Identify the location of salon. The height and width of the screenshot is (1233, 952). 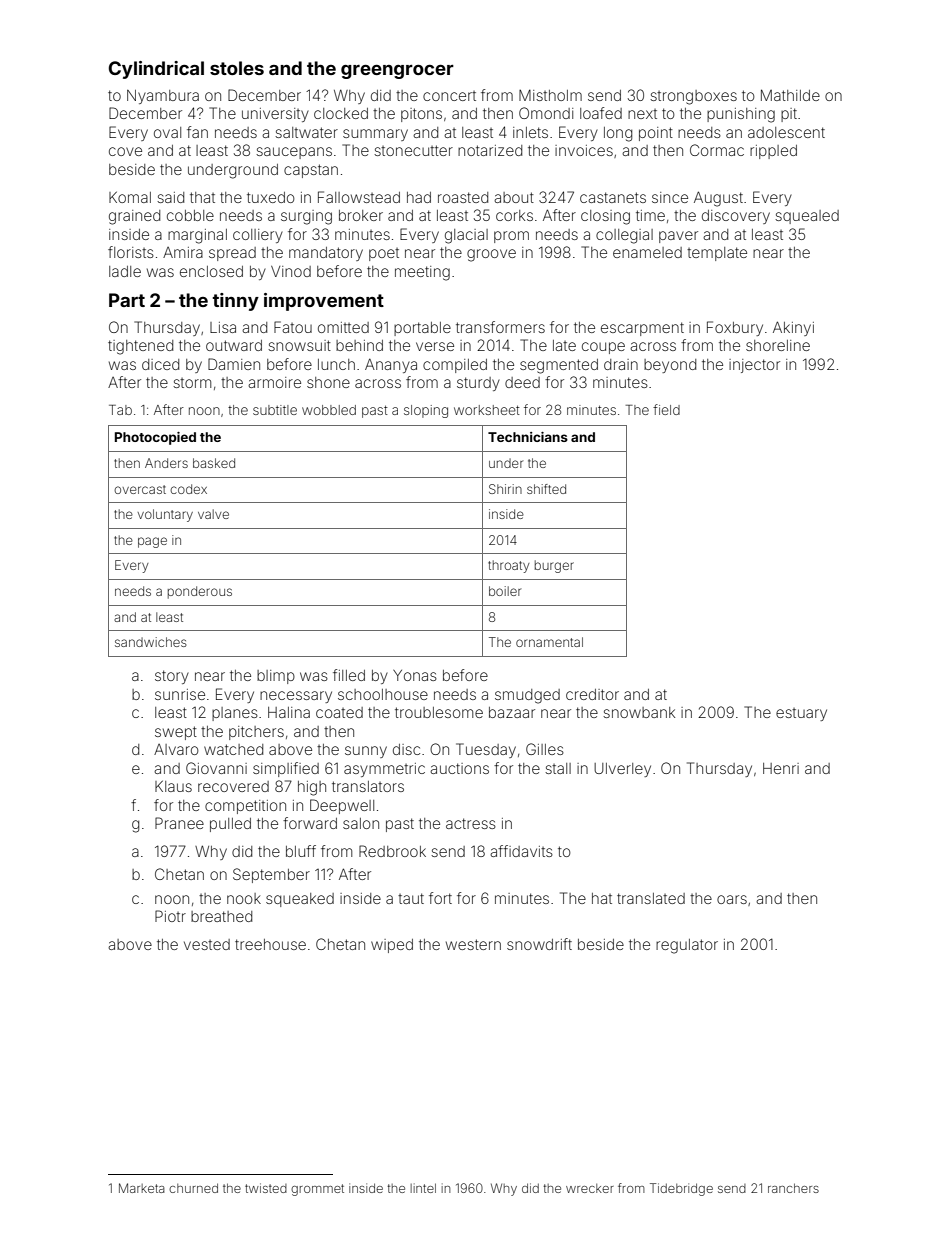
(361, 823).
